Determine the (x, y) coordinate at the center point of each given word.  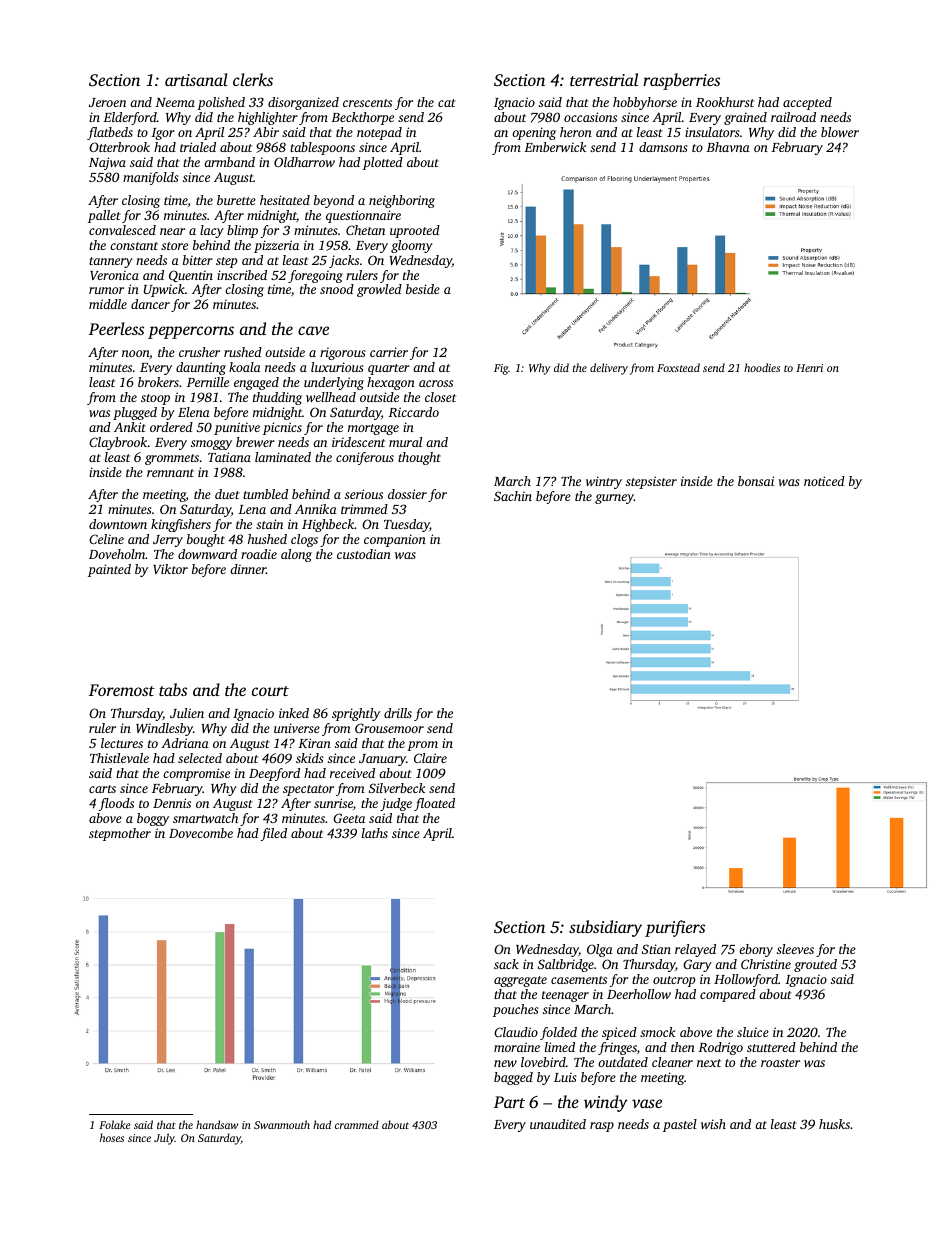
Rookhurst (725, 102)
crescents (367, 103)
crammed (357, 1124)
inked (294, 713)
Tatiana (229, 457)
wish (713, 1124)
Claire (430, 758)
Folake (114, 1124)
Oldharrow (304, 162)
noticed (824, 481)
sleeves (795, 949)
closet (440, 397)
